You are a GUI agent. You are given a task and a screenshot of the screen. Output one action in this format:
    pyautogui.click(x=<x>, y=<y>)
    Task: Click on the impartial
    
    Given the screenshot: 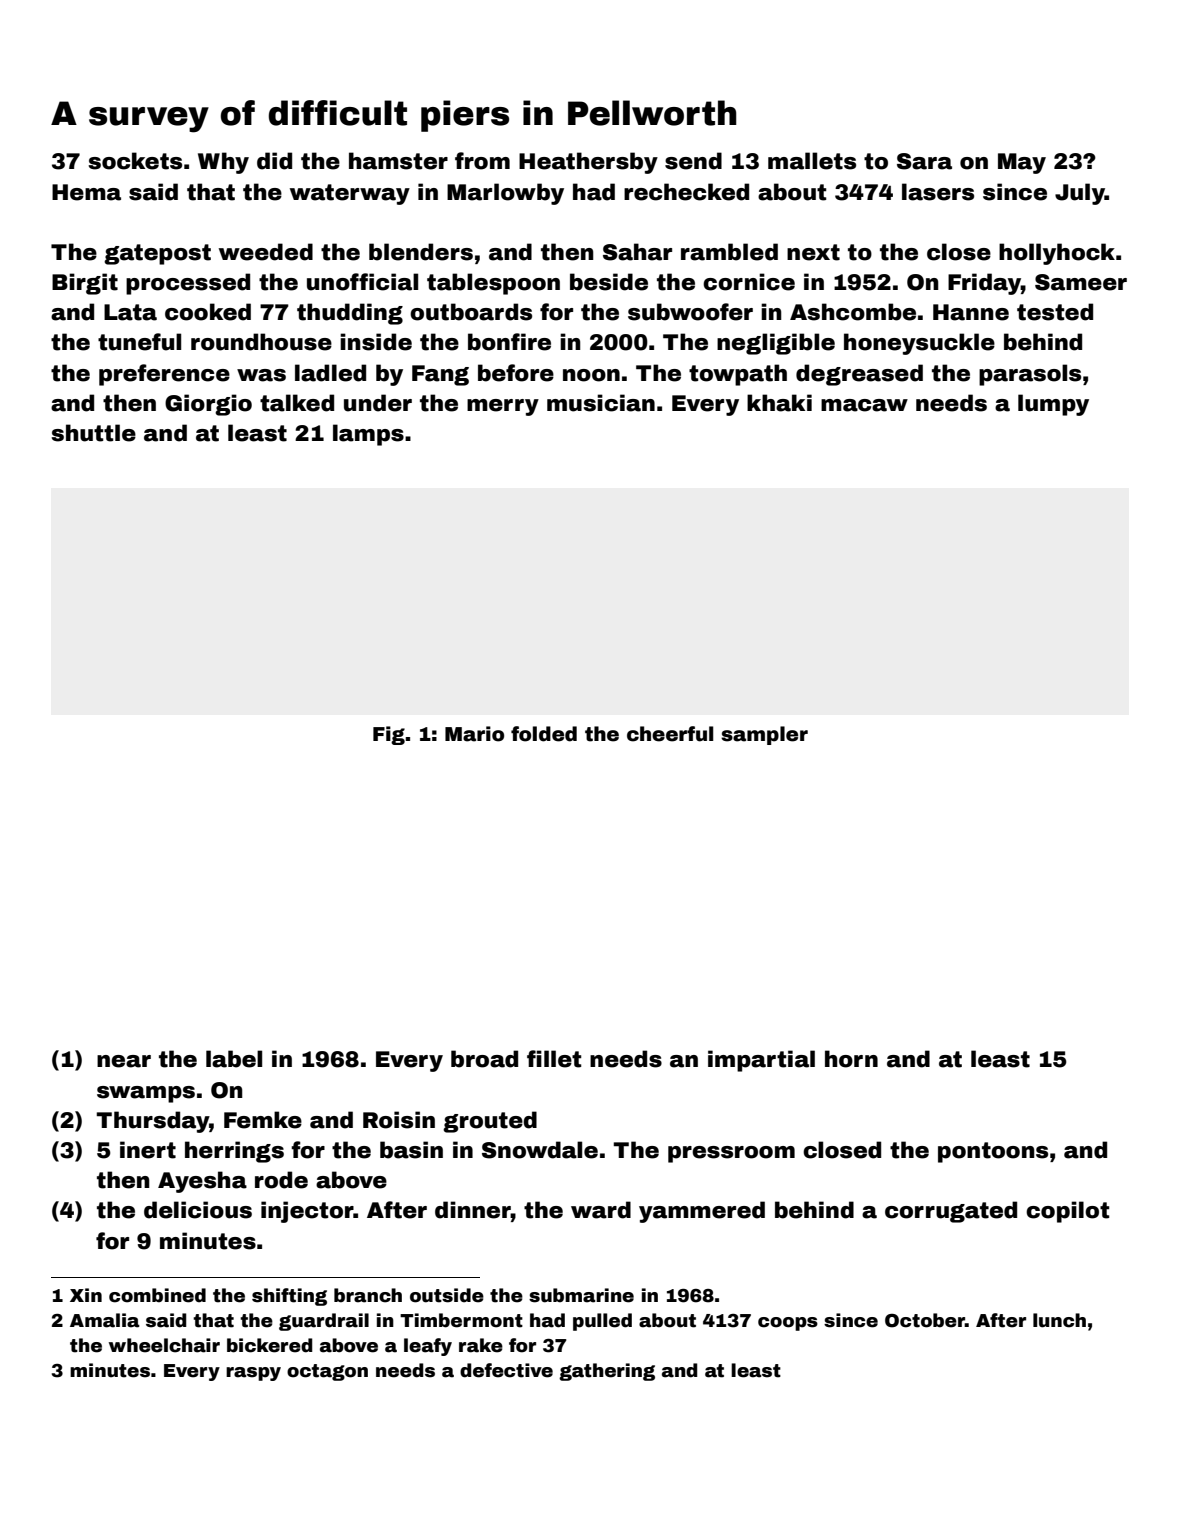 What is the action you would take?
    pyautogui.click(x=761, y=1061)
